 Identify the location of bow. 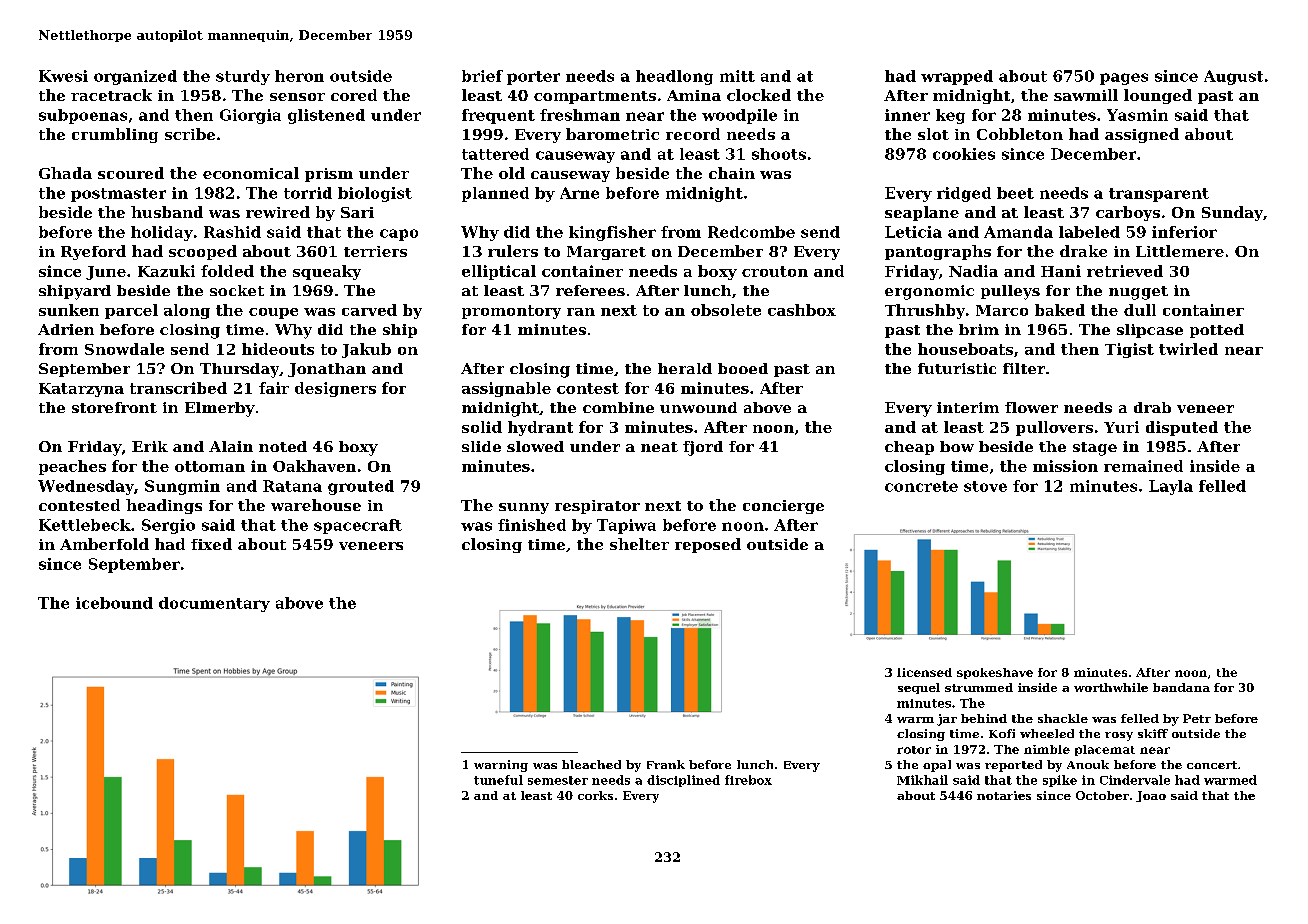
(957, 446).
